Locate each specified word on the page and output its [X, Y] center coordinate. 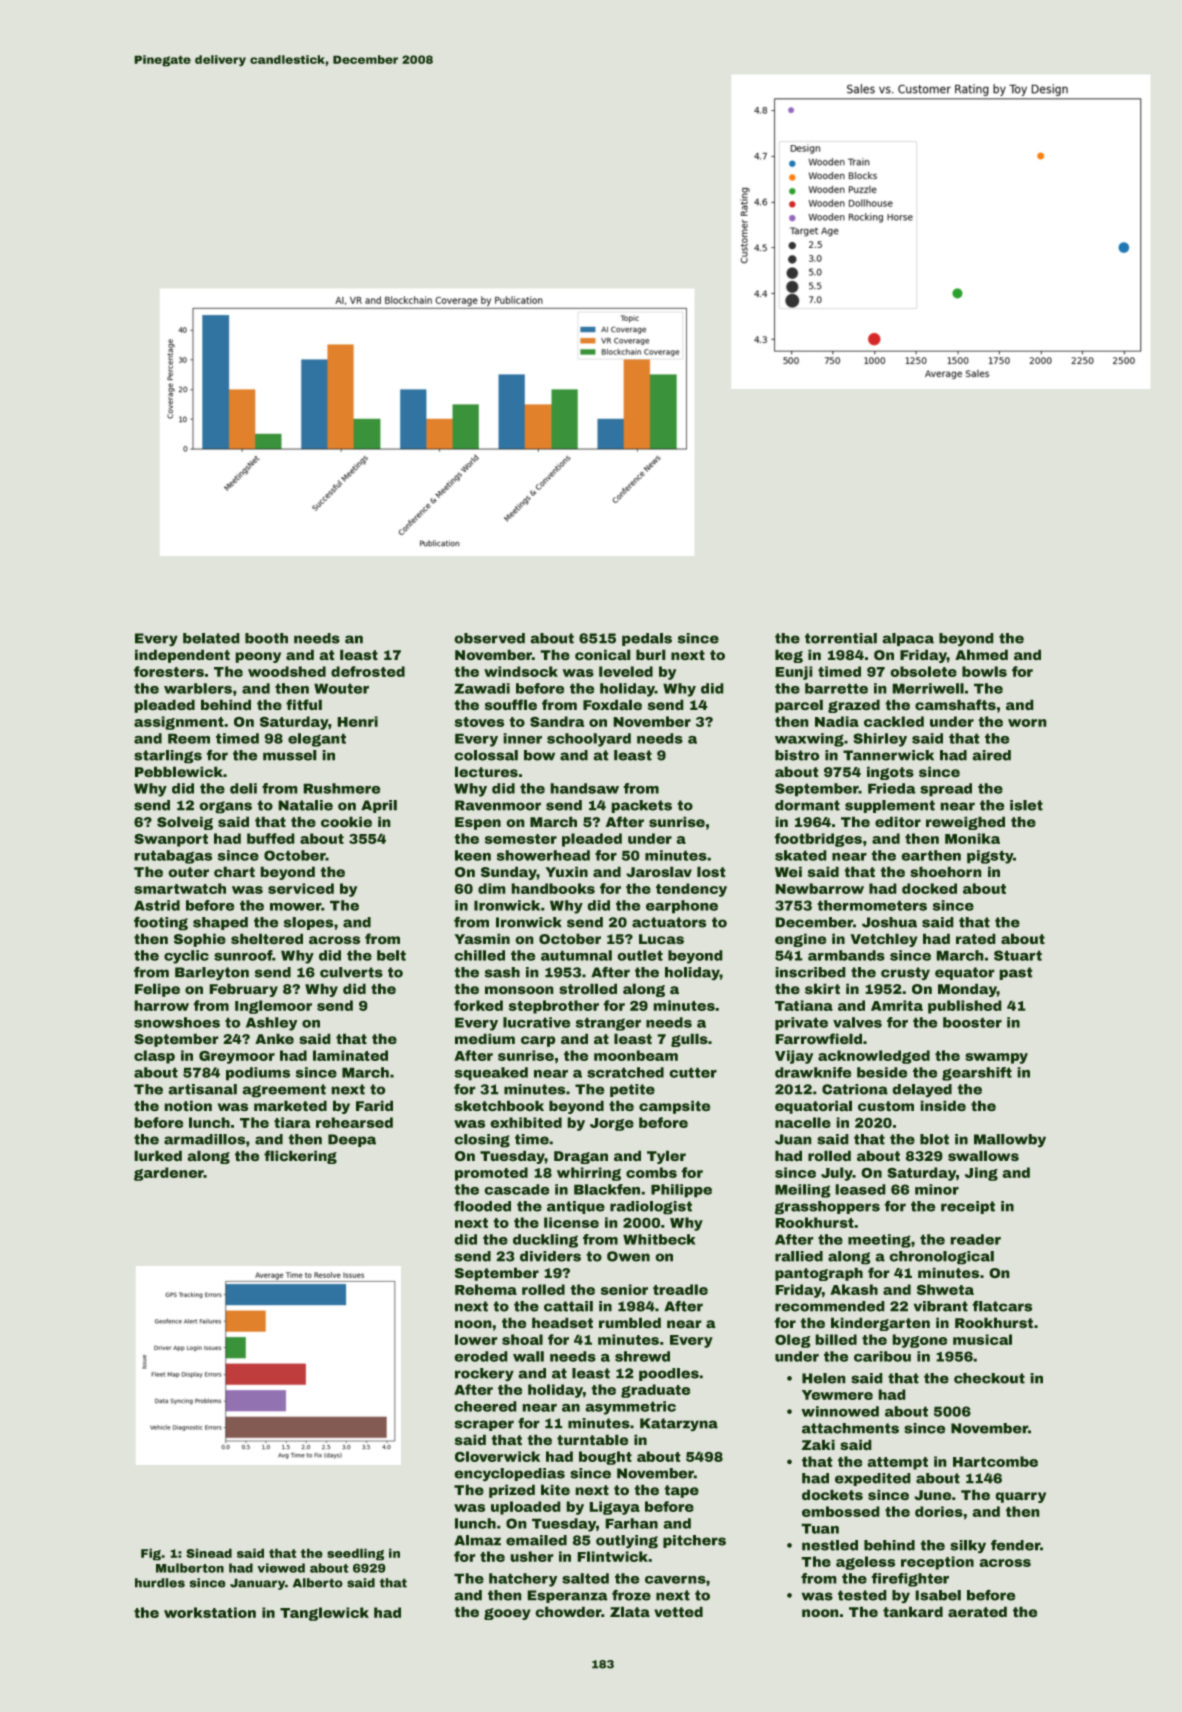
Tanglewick [324, 1614]
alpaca [908, 639]
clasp [154, 1057]
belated [211, 638]
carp [538, 1041]
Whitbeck [659, 1239]
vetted [678, 1612]
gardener [169, 1174]
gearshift [977, 1074]
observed [490, 638]
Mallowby [1010, 1140]
